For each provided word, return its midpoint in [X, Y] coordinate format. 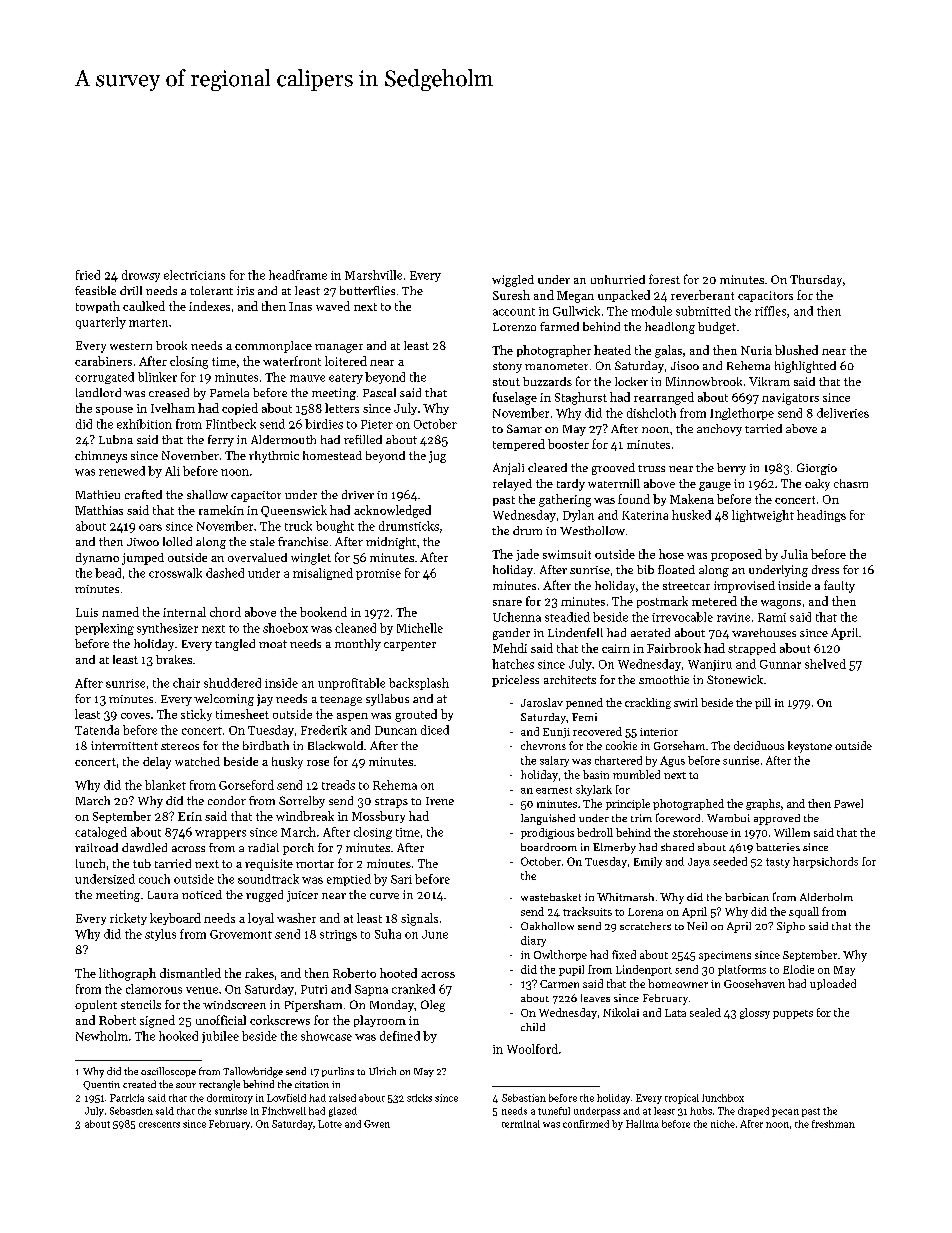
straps [391, 803]
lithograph [127, 974]
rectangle [219, 1085]
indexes [209, 306]
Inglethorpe [742, 414]
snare [507, 603]
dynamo [97, 559]
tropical [682, 1099]
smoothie [664, 679]
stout [506, 382]
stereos [180, 746]
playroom [380, 1021]
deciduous [759, 745]
